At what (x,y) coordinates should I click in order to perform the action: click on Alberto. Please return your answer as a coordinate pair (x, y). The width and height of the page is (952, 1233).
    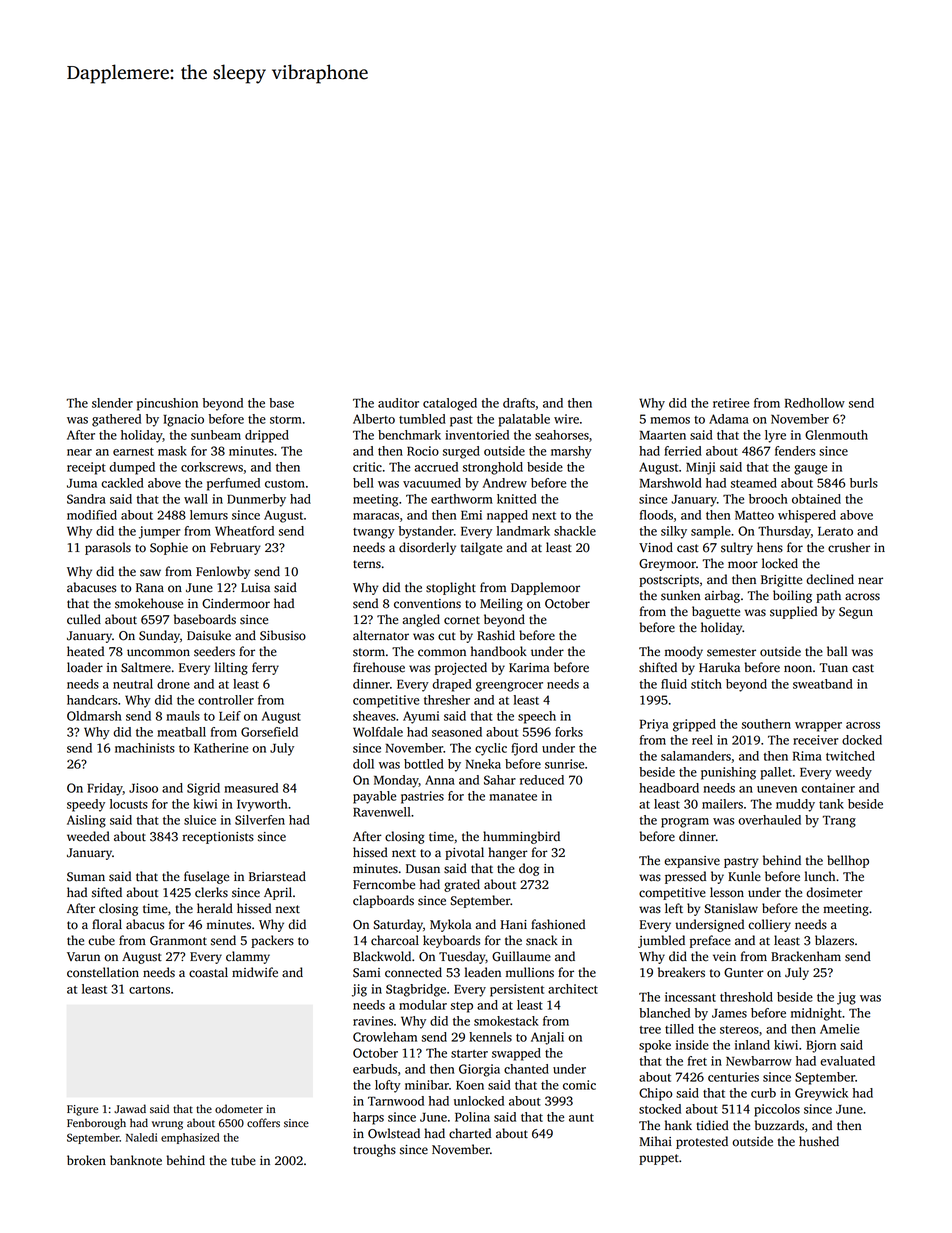
    Looking at the image, I should click on (374, 419).
